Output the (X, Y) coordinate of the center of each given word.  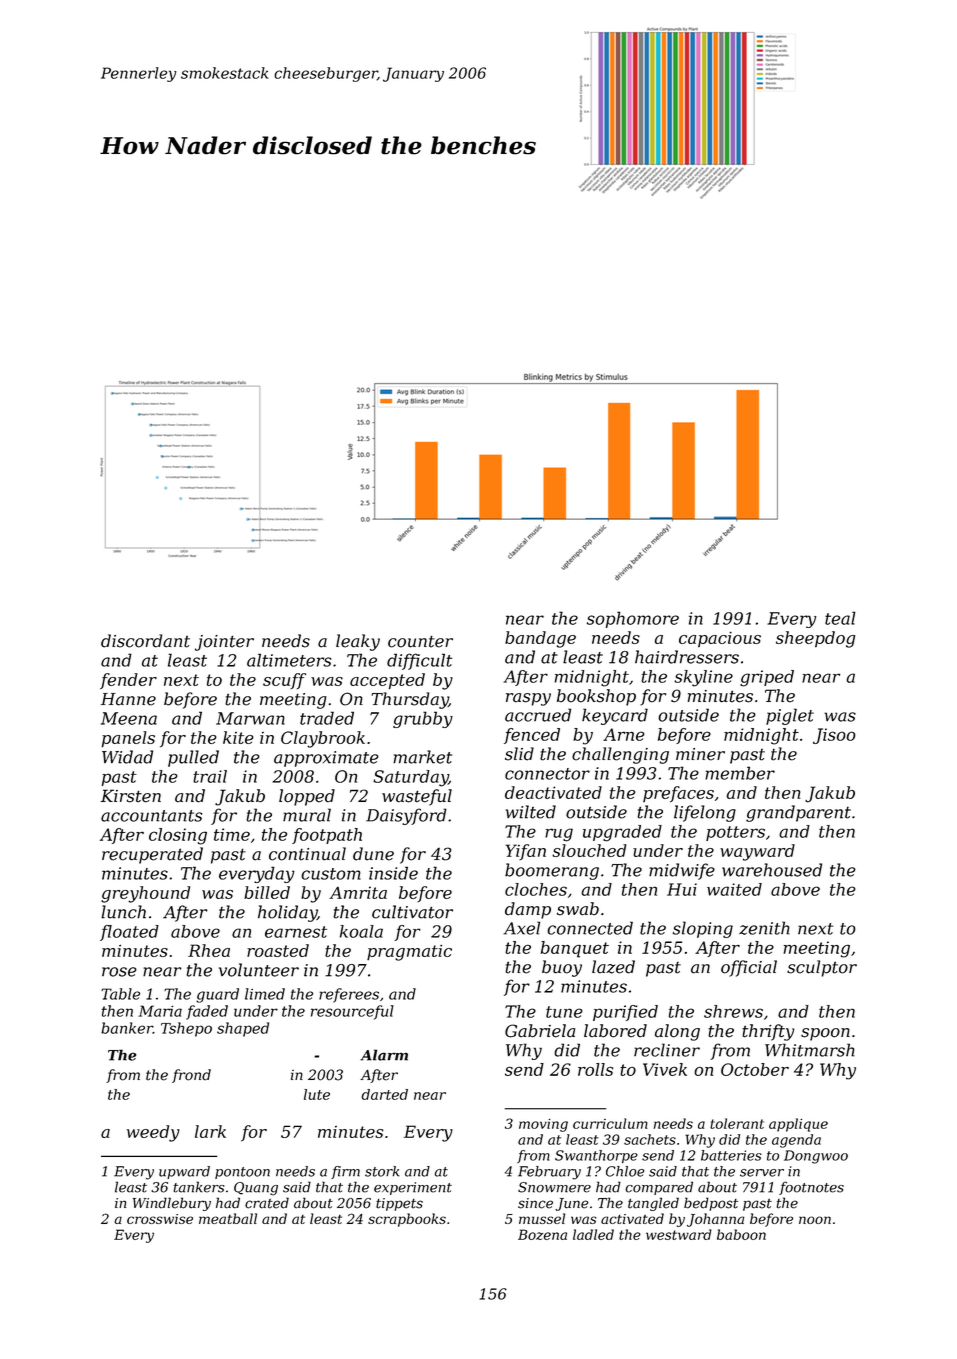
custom (331, 874)
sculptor (822, 968)
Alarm (384, 1055)
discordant (145, 641)
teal (840, 618)
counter (420, 641)
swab (578, 909)
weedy (153, 1133)
